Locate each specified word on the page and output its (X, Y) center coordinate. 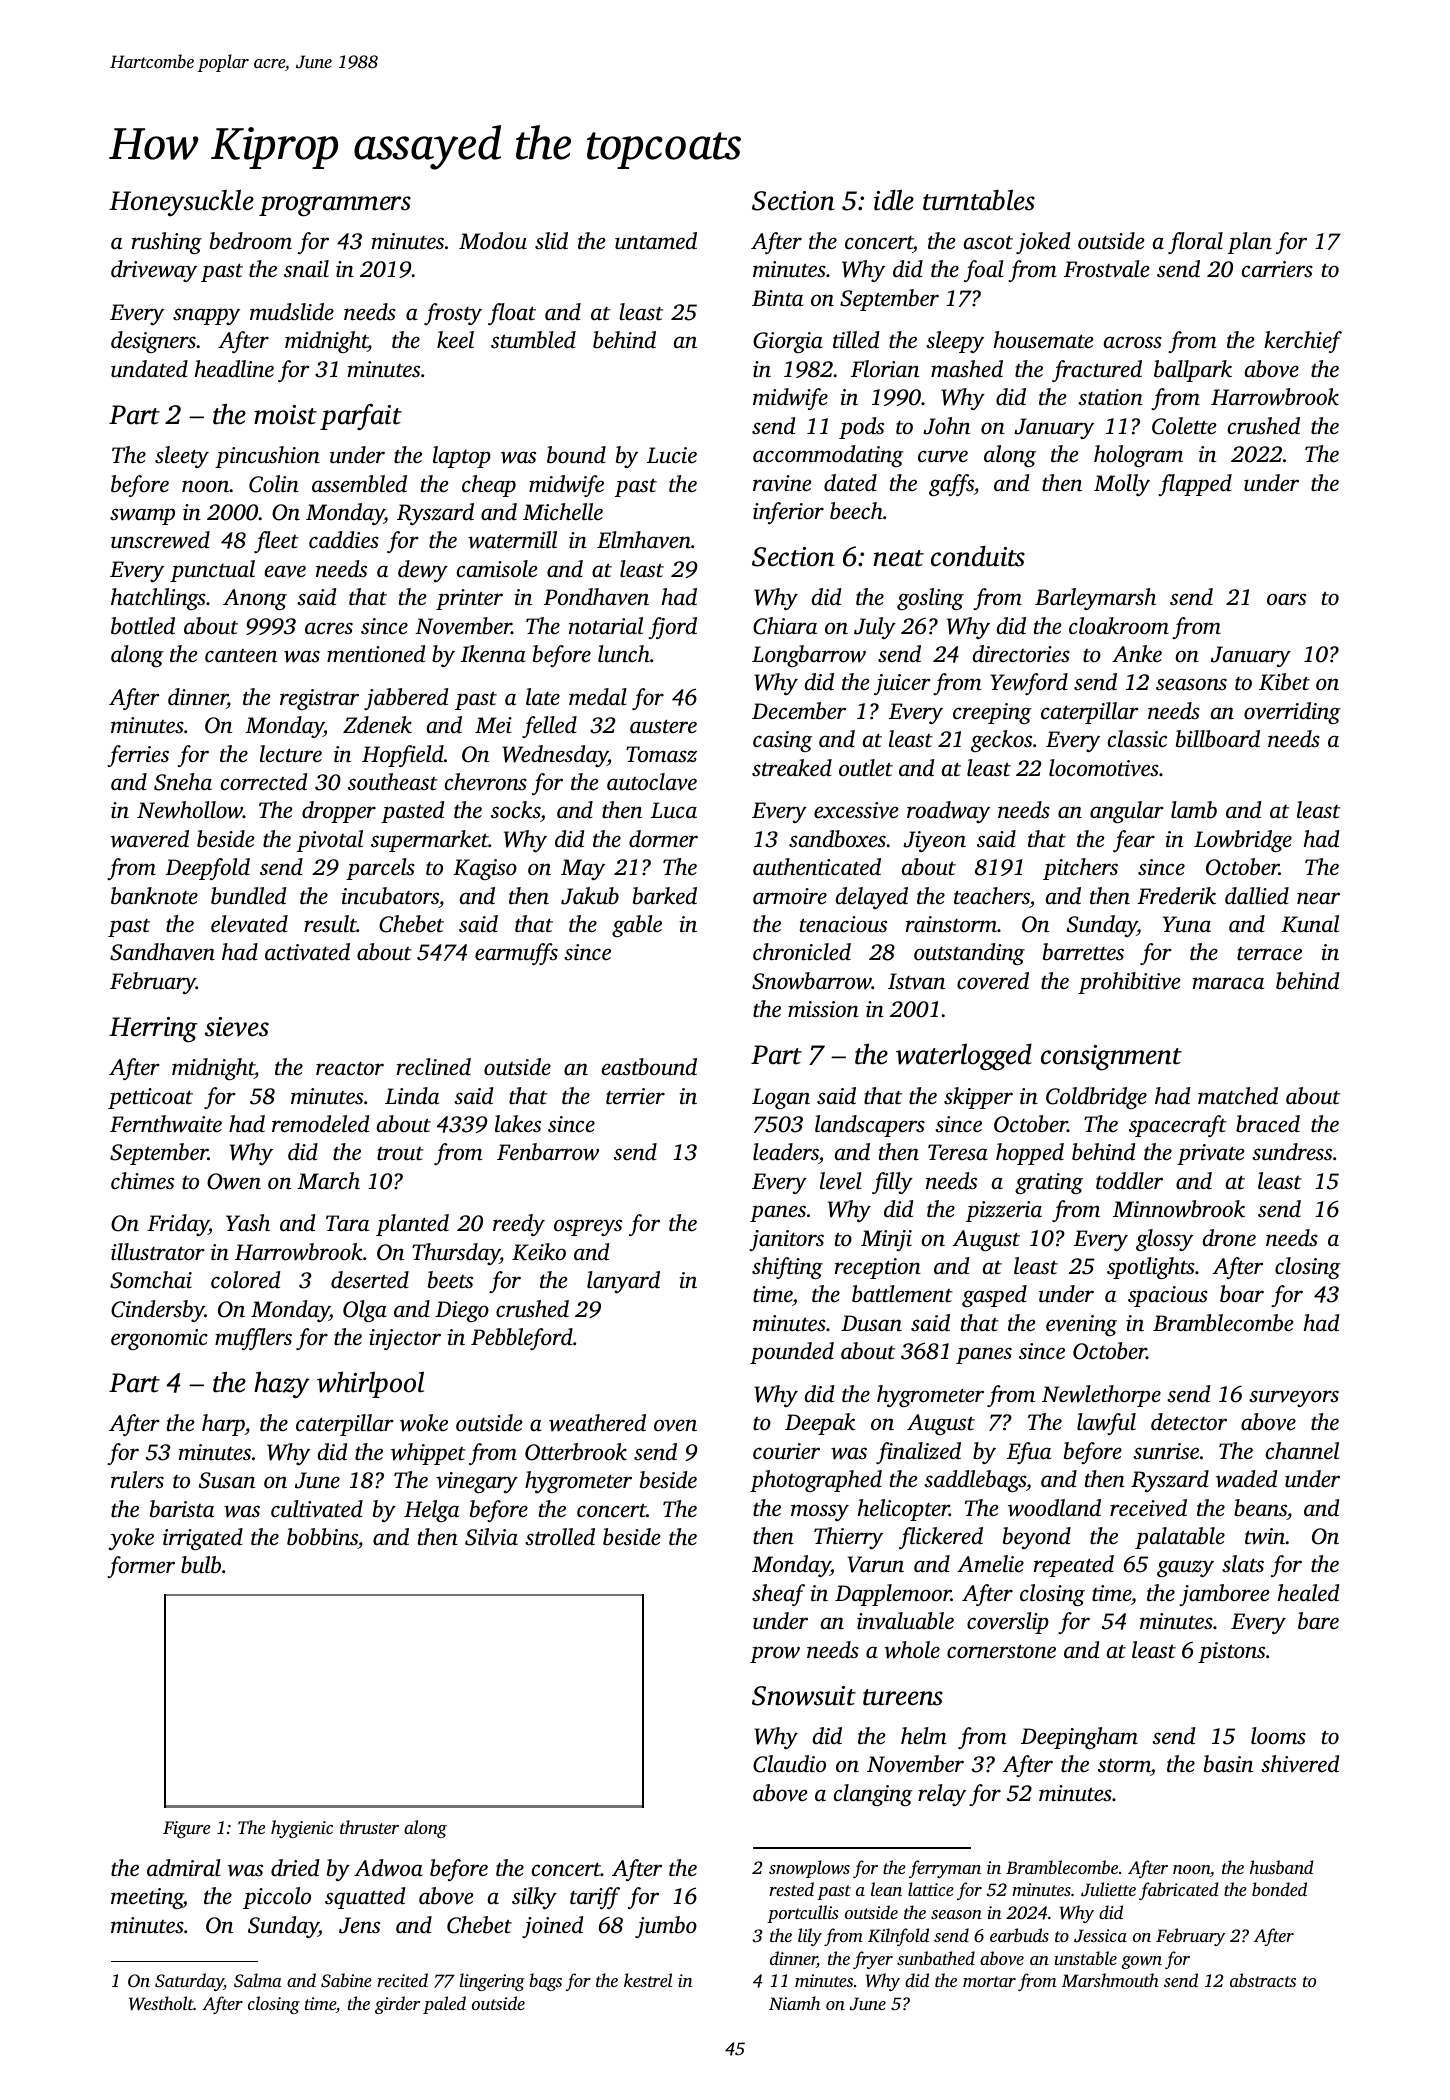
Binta (777, 298)
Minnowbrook (1179, 1209)
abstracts (1263, 1980)
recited (402, 1980)
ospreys (588, 1227)
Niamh (794, 2003)
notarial (606, 625)
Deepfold (207, 869)
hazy (282, 1385)
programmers (335, 206)
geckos (1001, 741)
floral (1195, 243)
